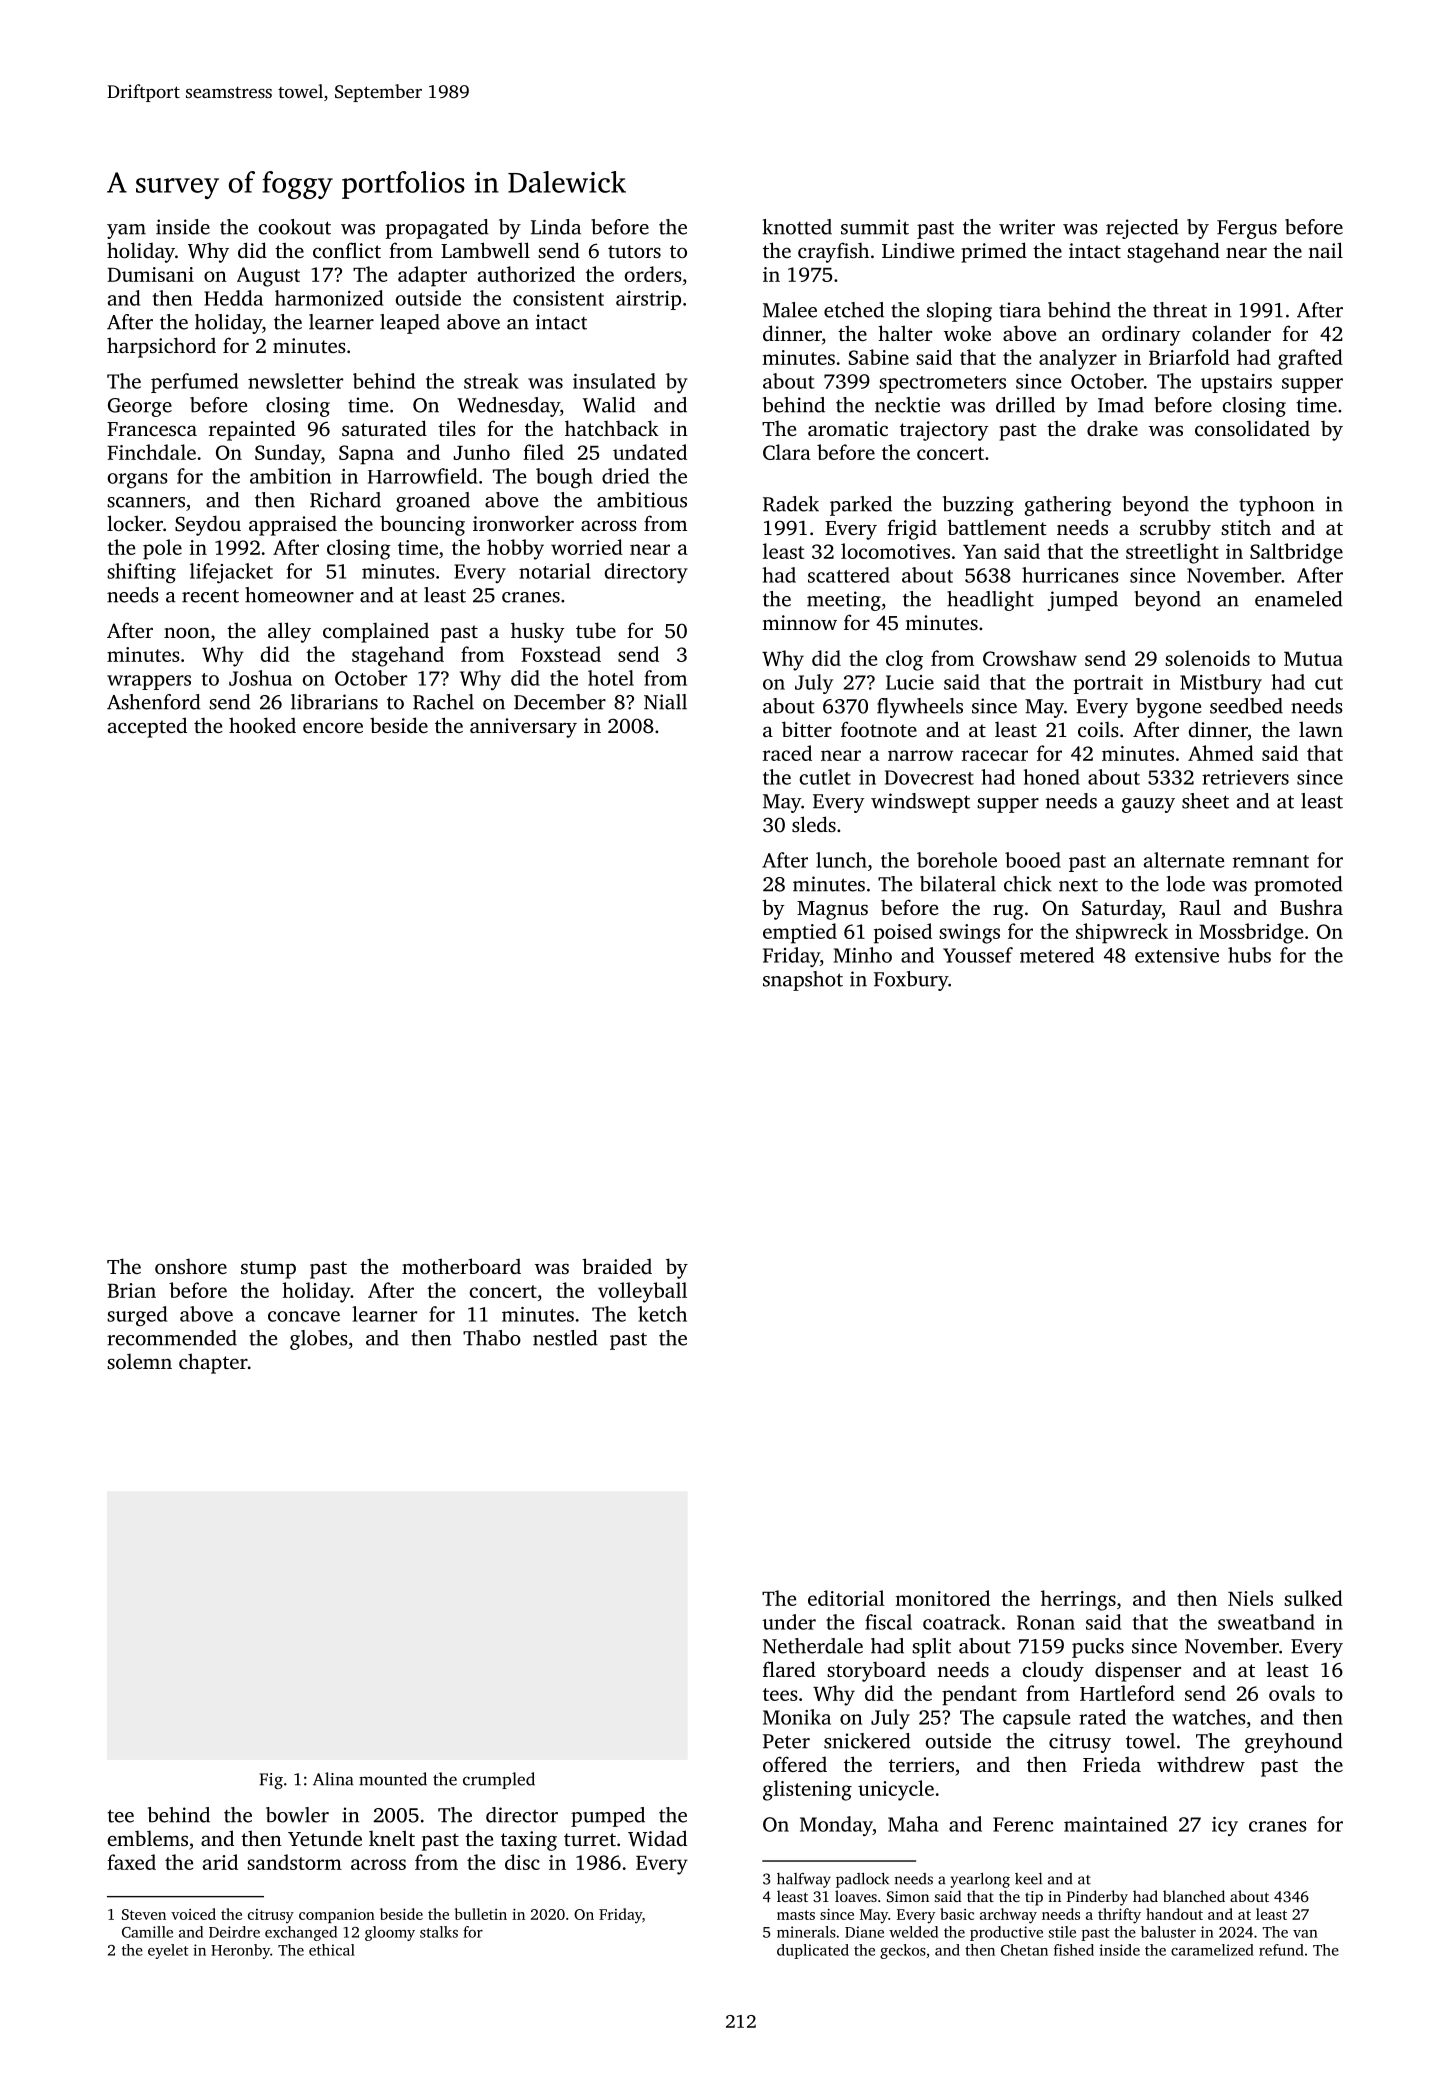  Describe the element at coordinates (337, 1916) in the screenshot. I see `companion` at that location.
